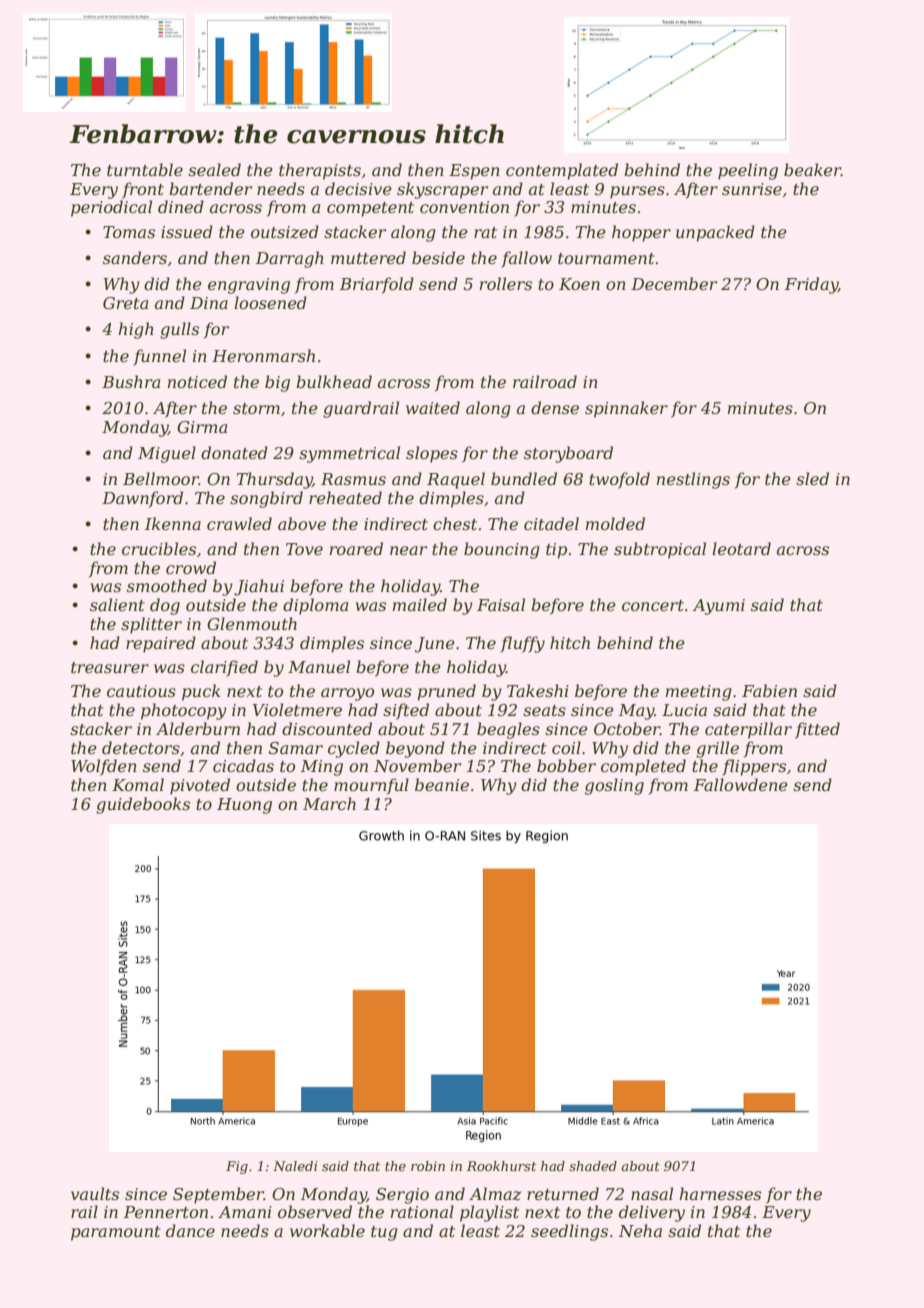  I want to click on sealed, so click(214, 169).
